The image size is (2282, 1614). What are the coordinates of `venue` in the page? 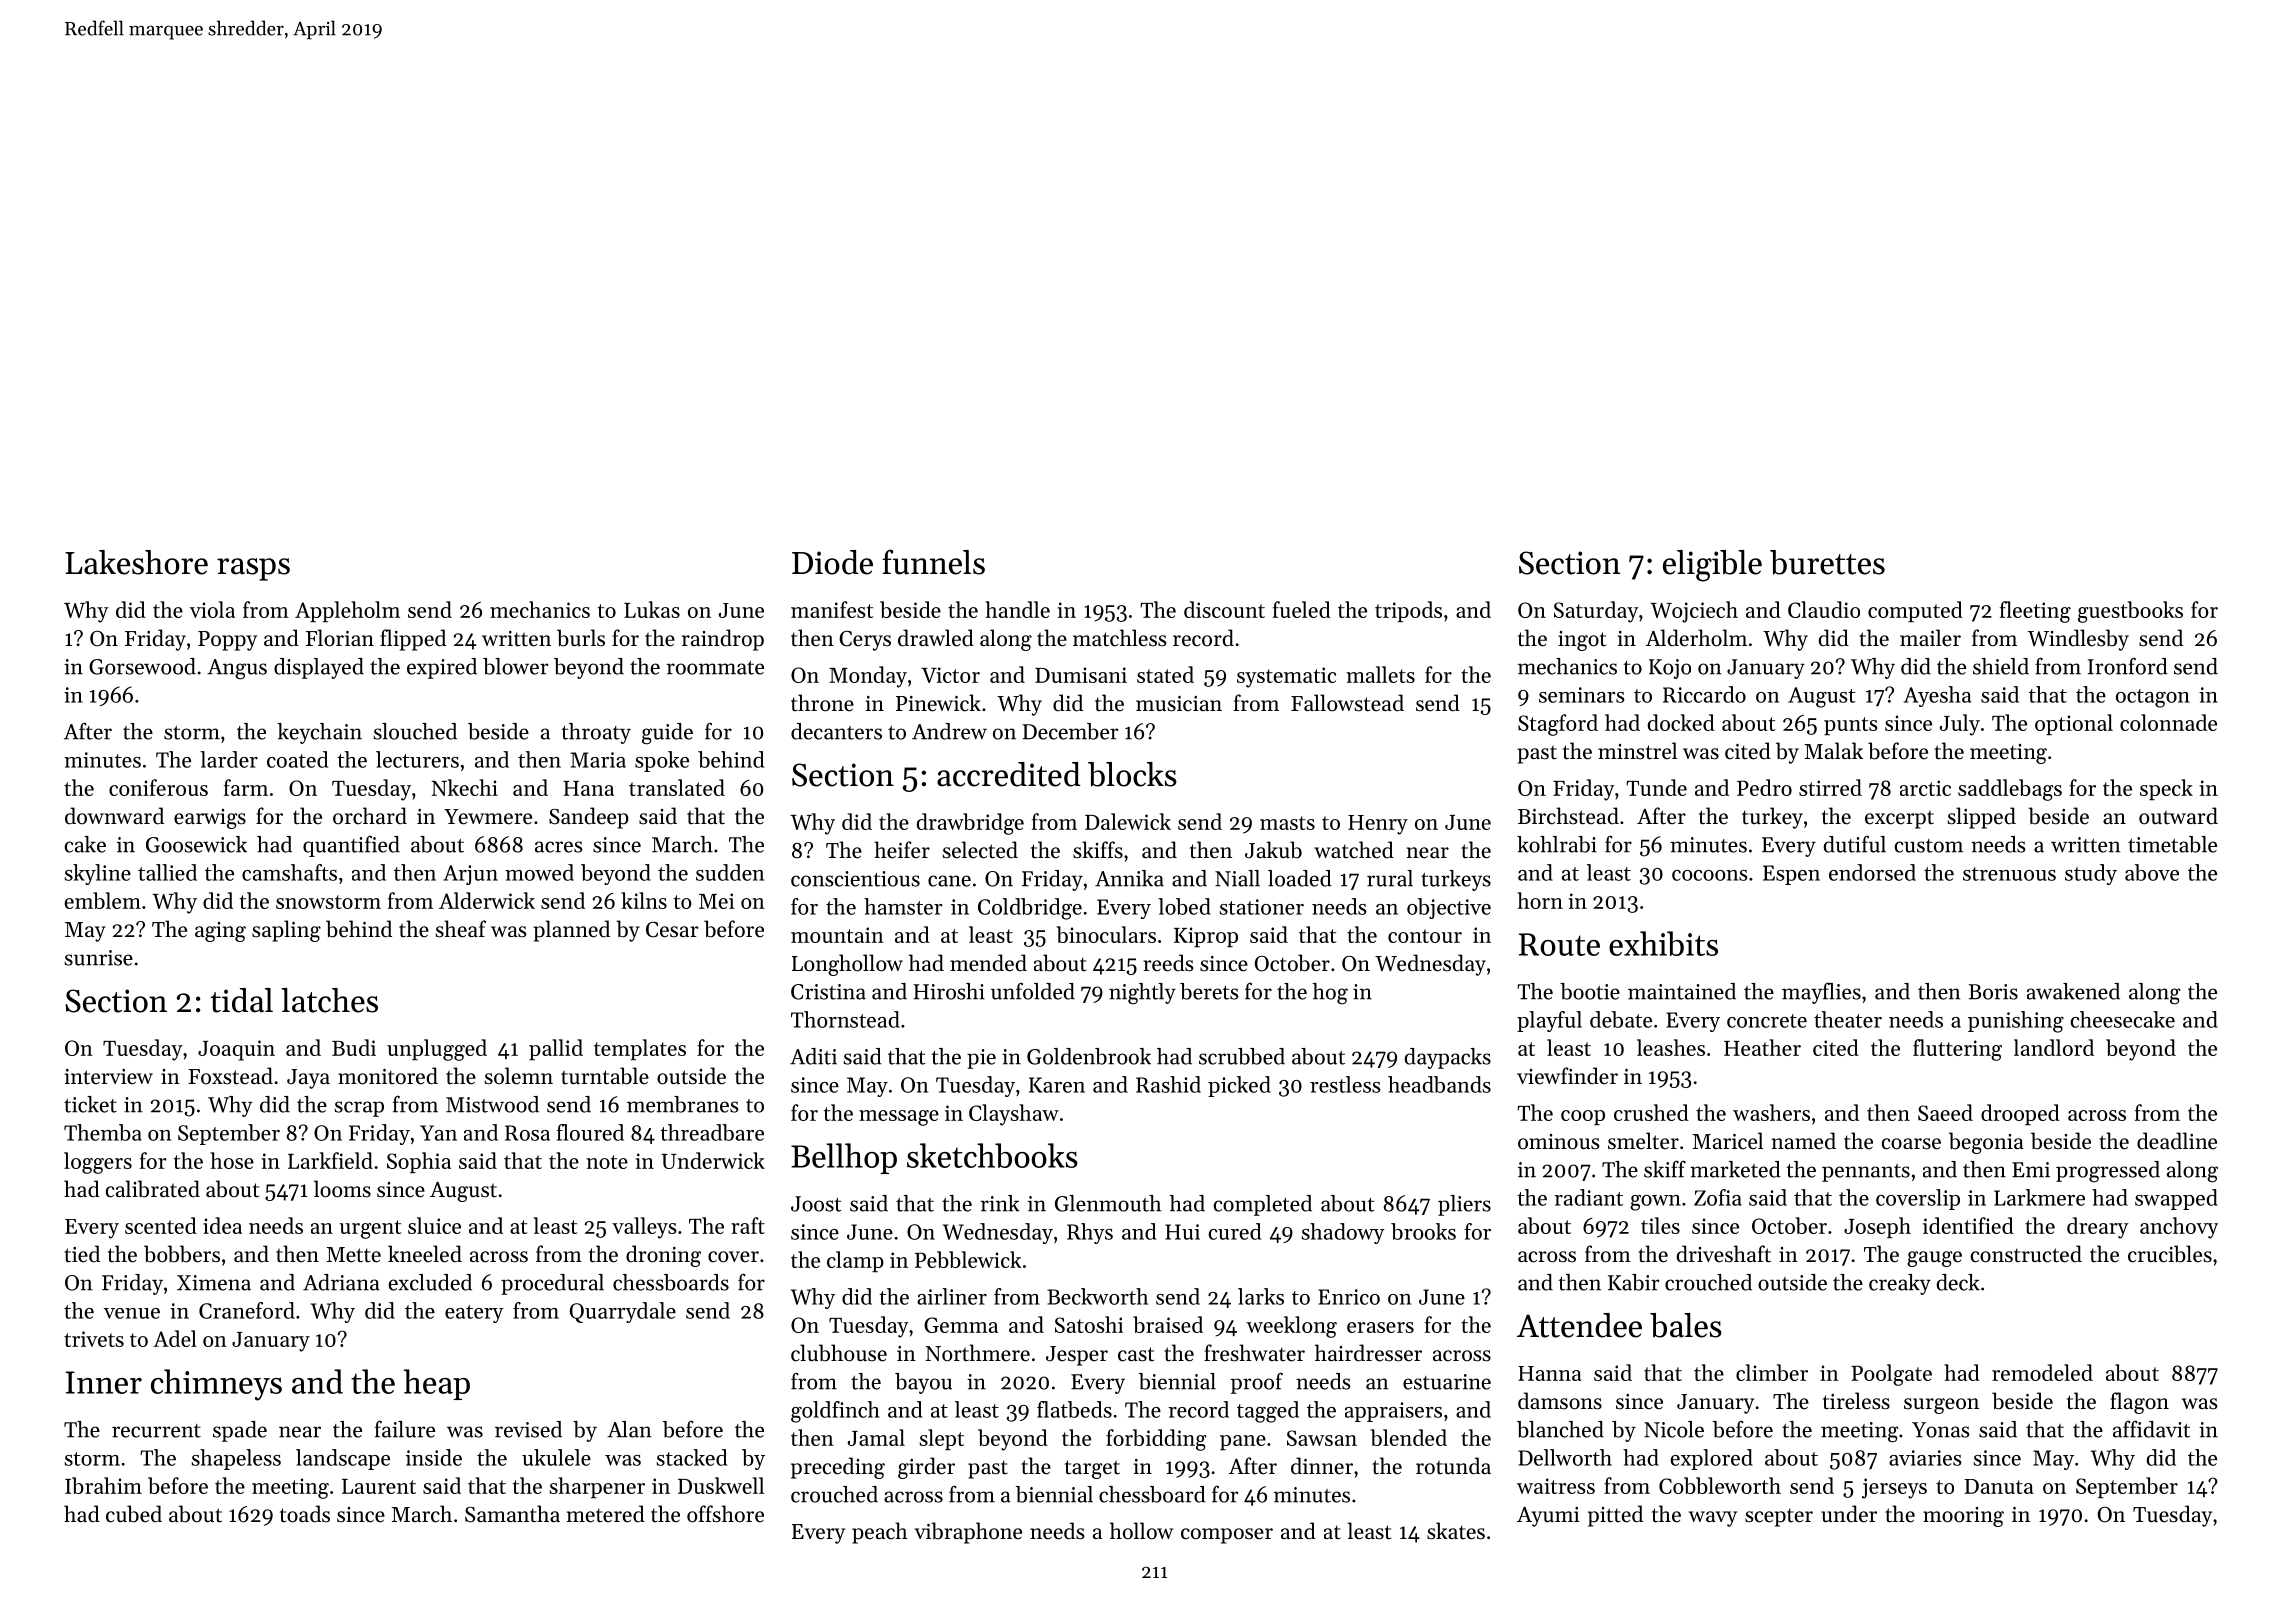 It's located at (132, 1313).
